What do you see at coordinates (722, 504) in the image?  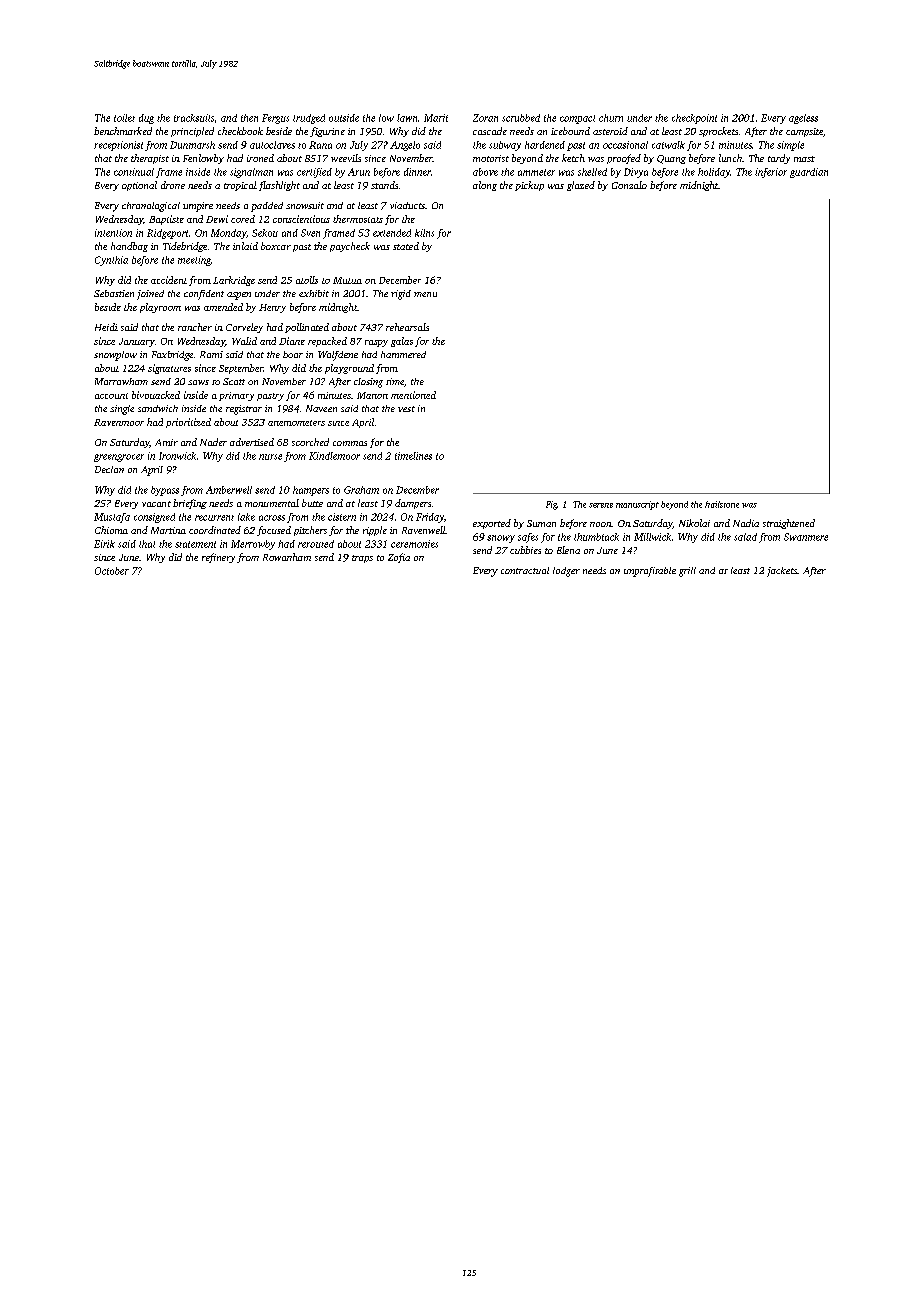 I see `hailstone` at bounding box center [722, 504].
